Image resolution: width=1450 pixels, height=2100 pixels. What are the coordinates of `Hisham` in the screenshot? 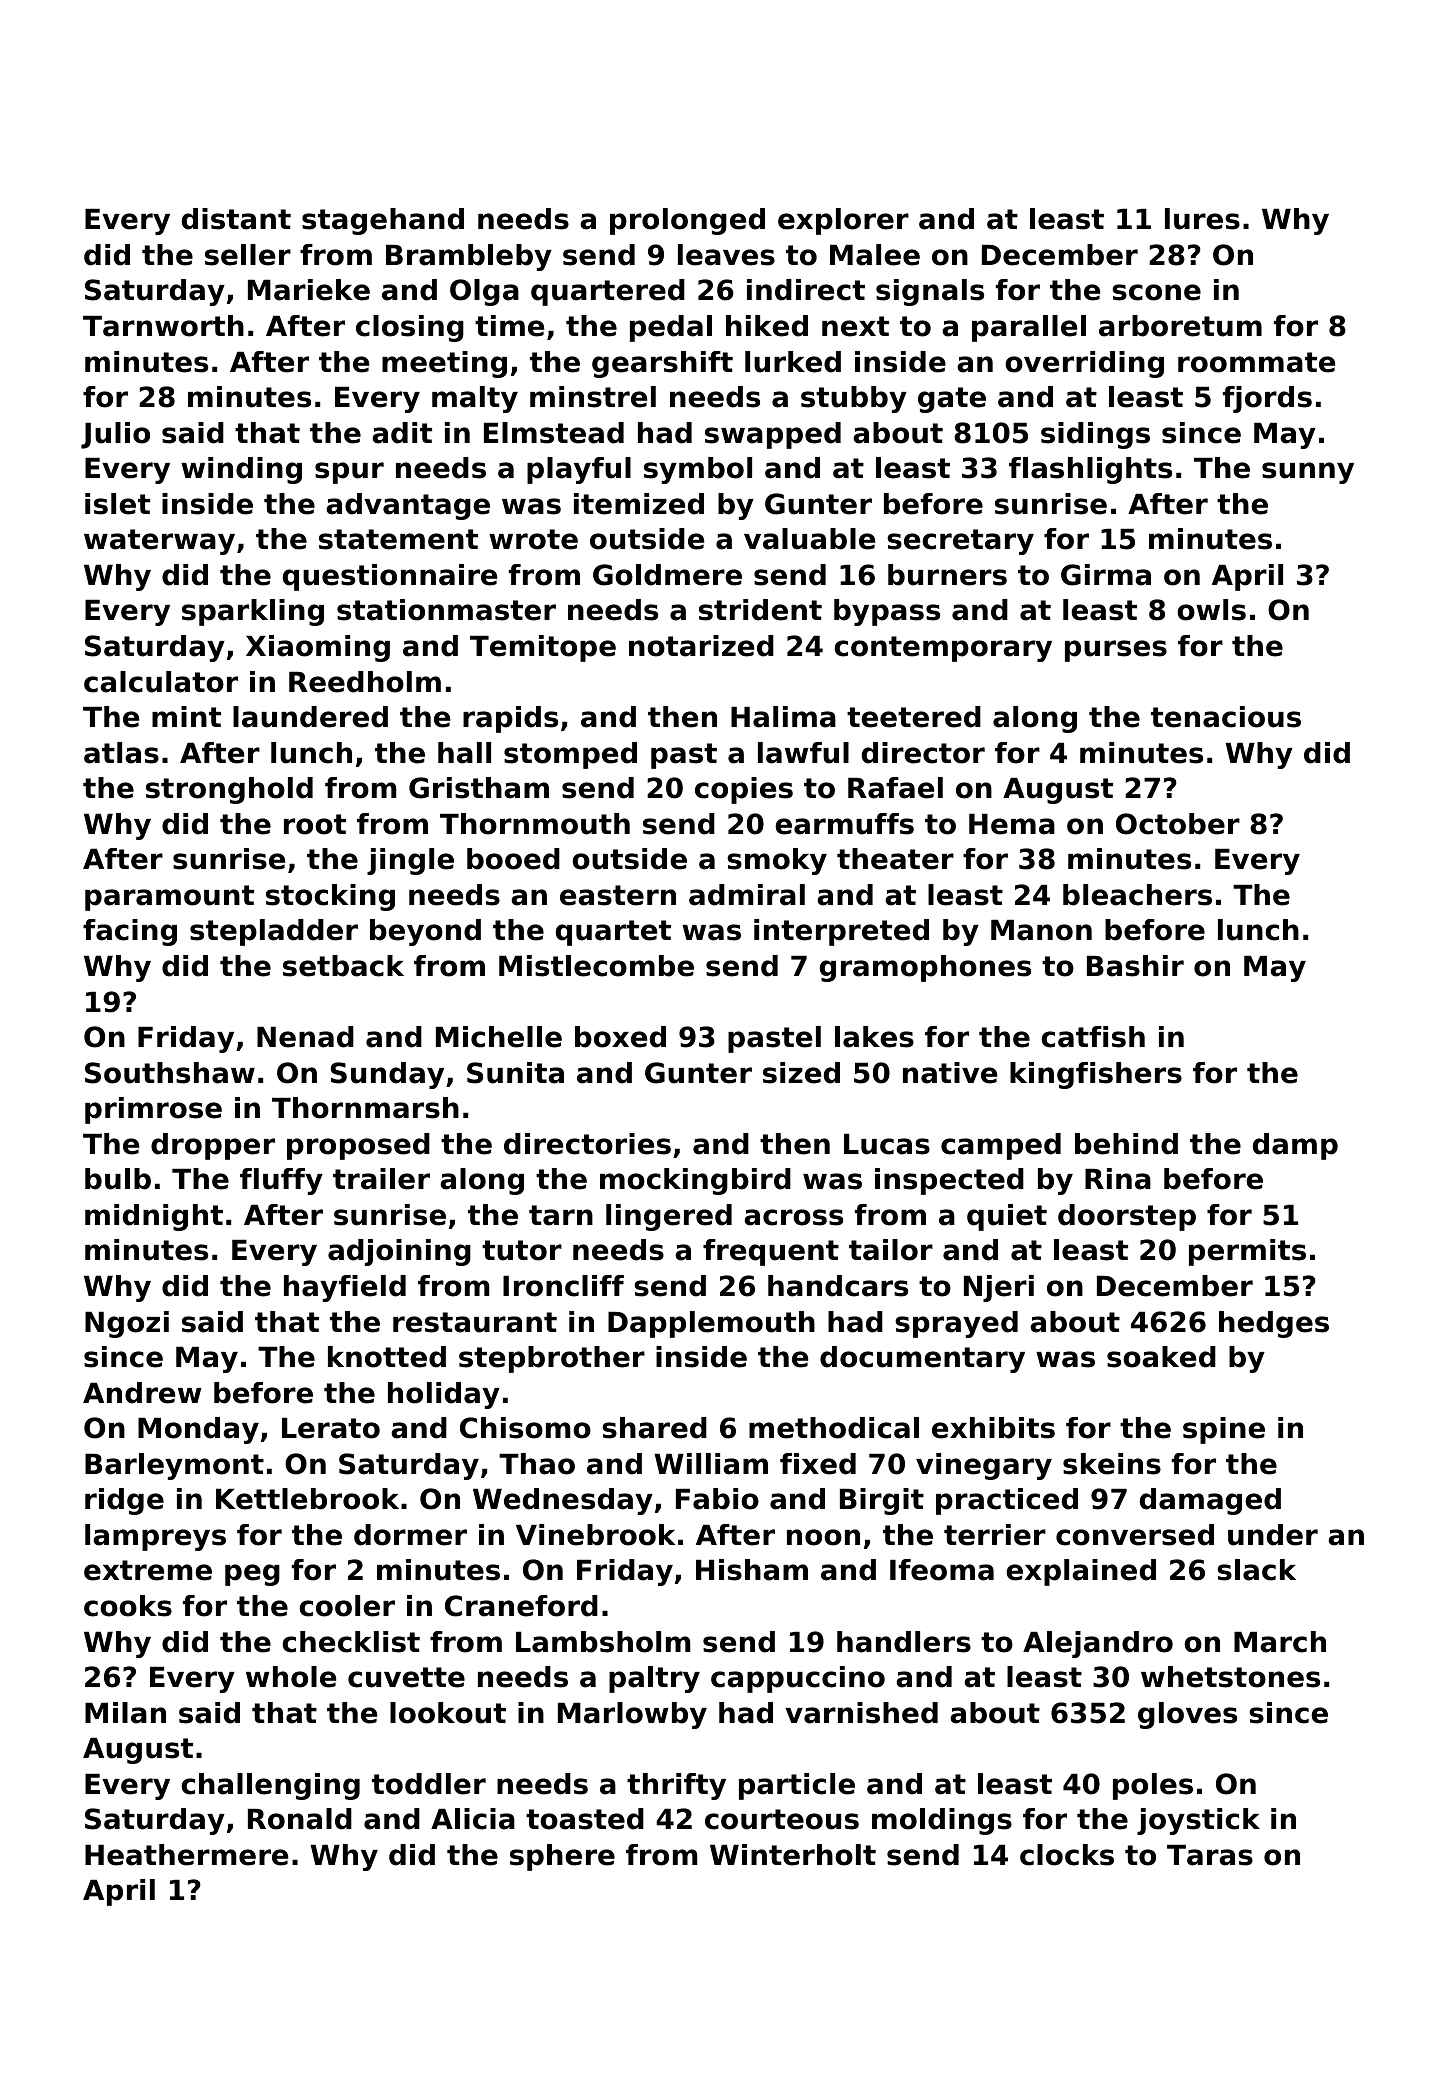 It's located at (752, 1570).
